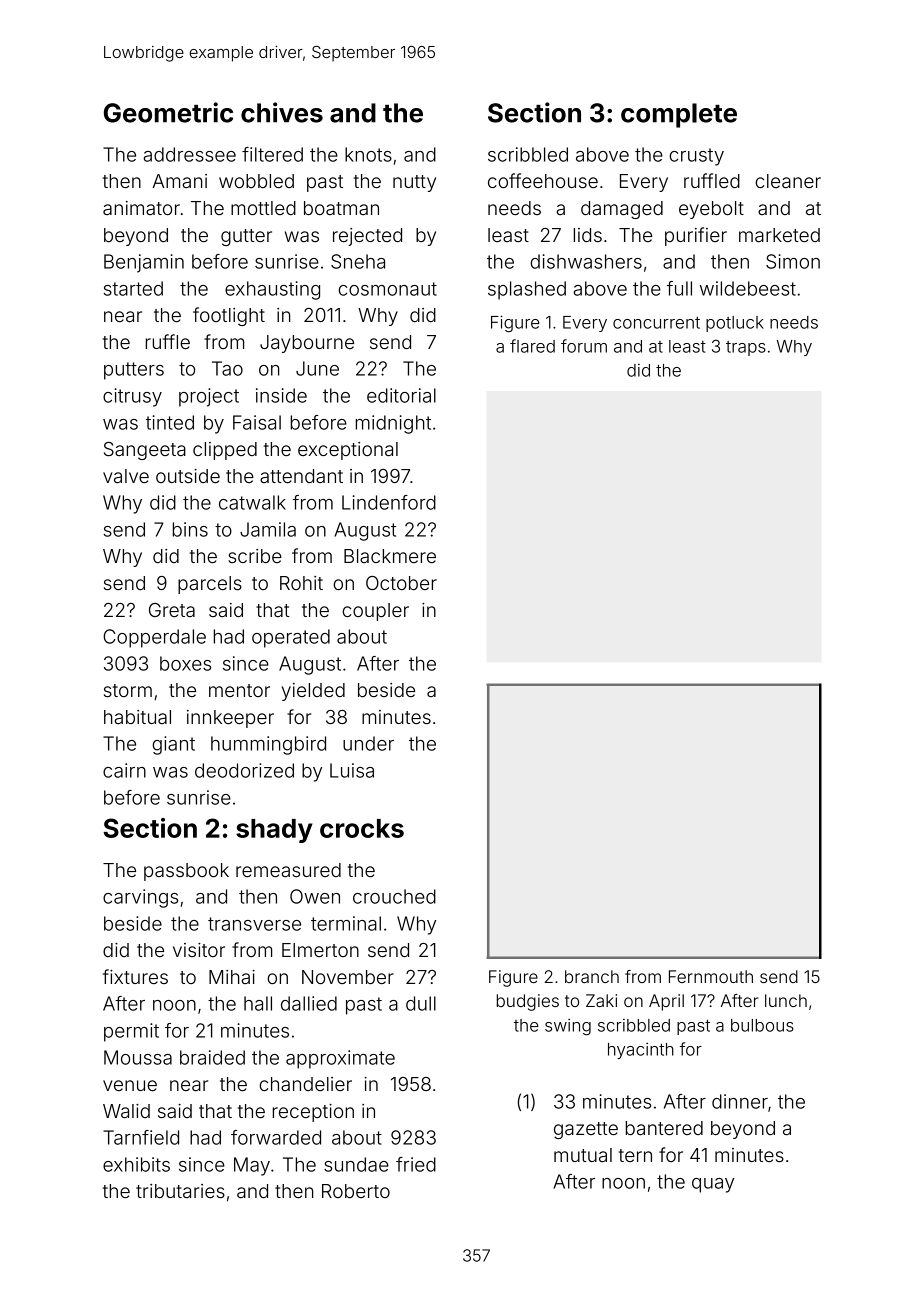 This screenshot has width=924, height=1311. What do you see at coordinates (282, 112) in the screenshot?
I see `chives` at bounding box center [282, 112].
